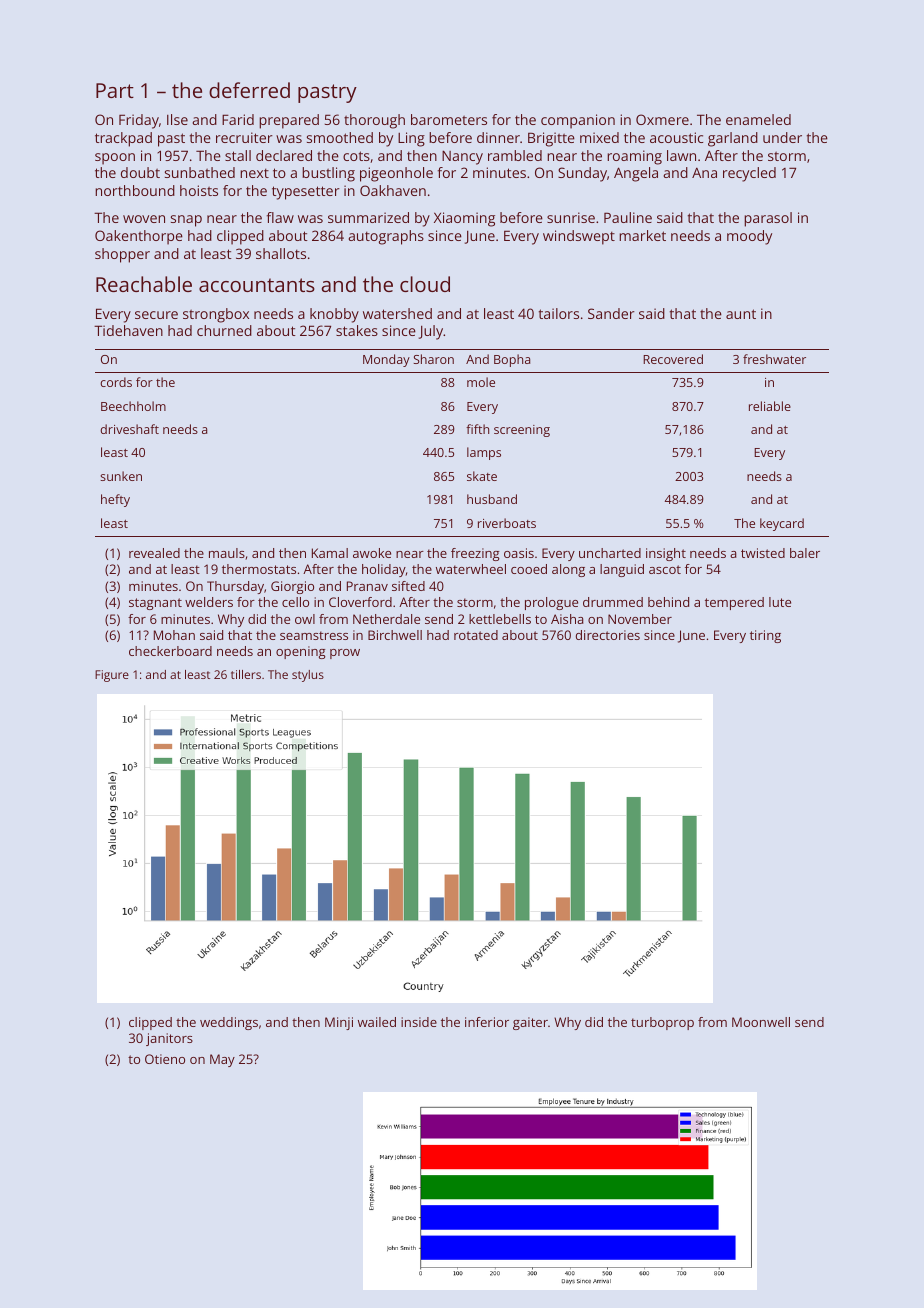 This screenshot has width=924, height=1308. What do you see at coordinates (229, 1023) in the screenshot?
I see `weddings` at bounding box center [229, 1023].
